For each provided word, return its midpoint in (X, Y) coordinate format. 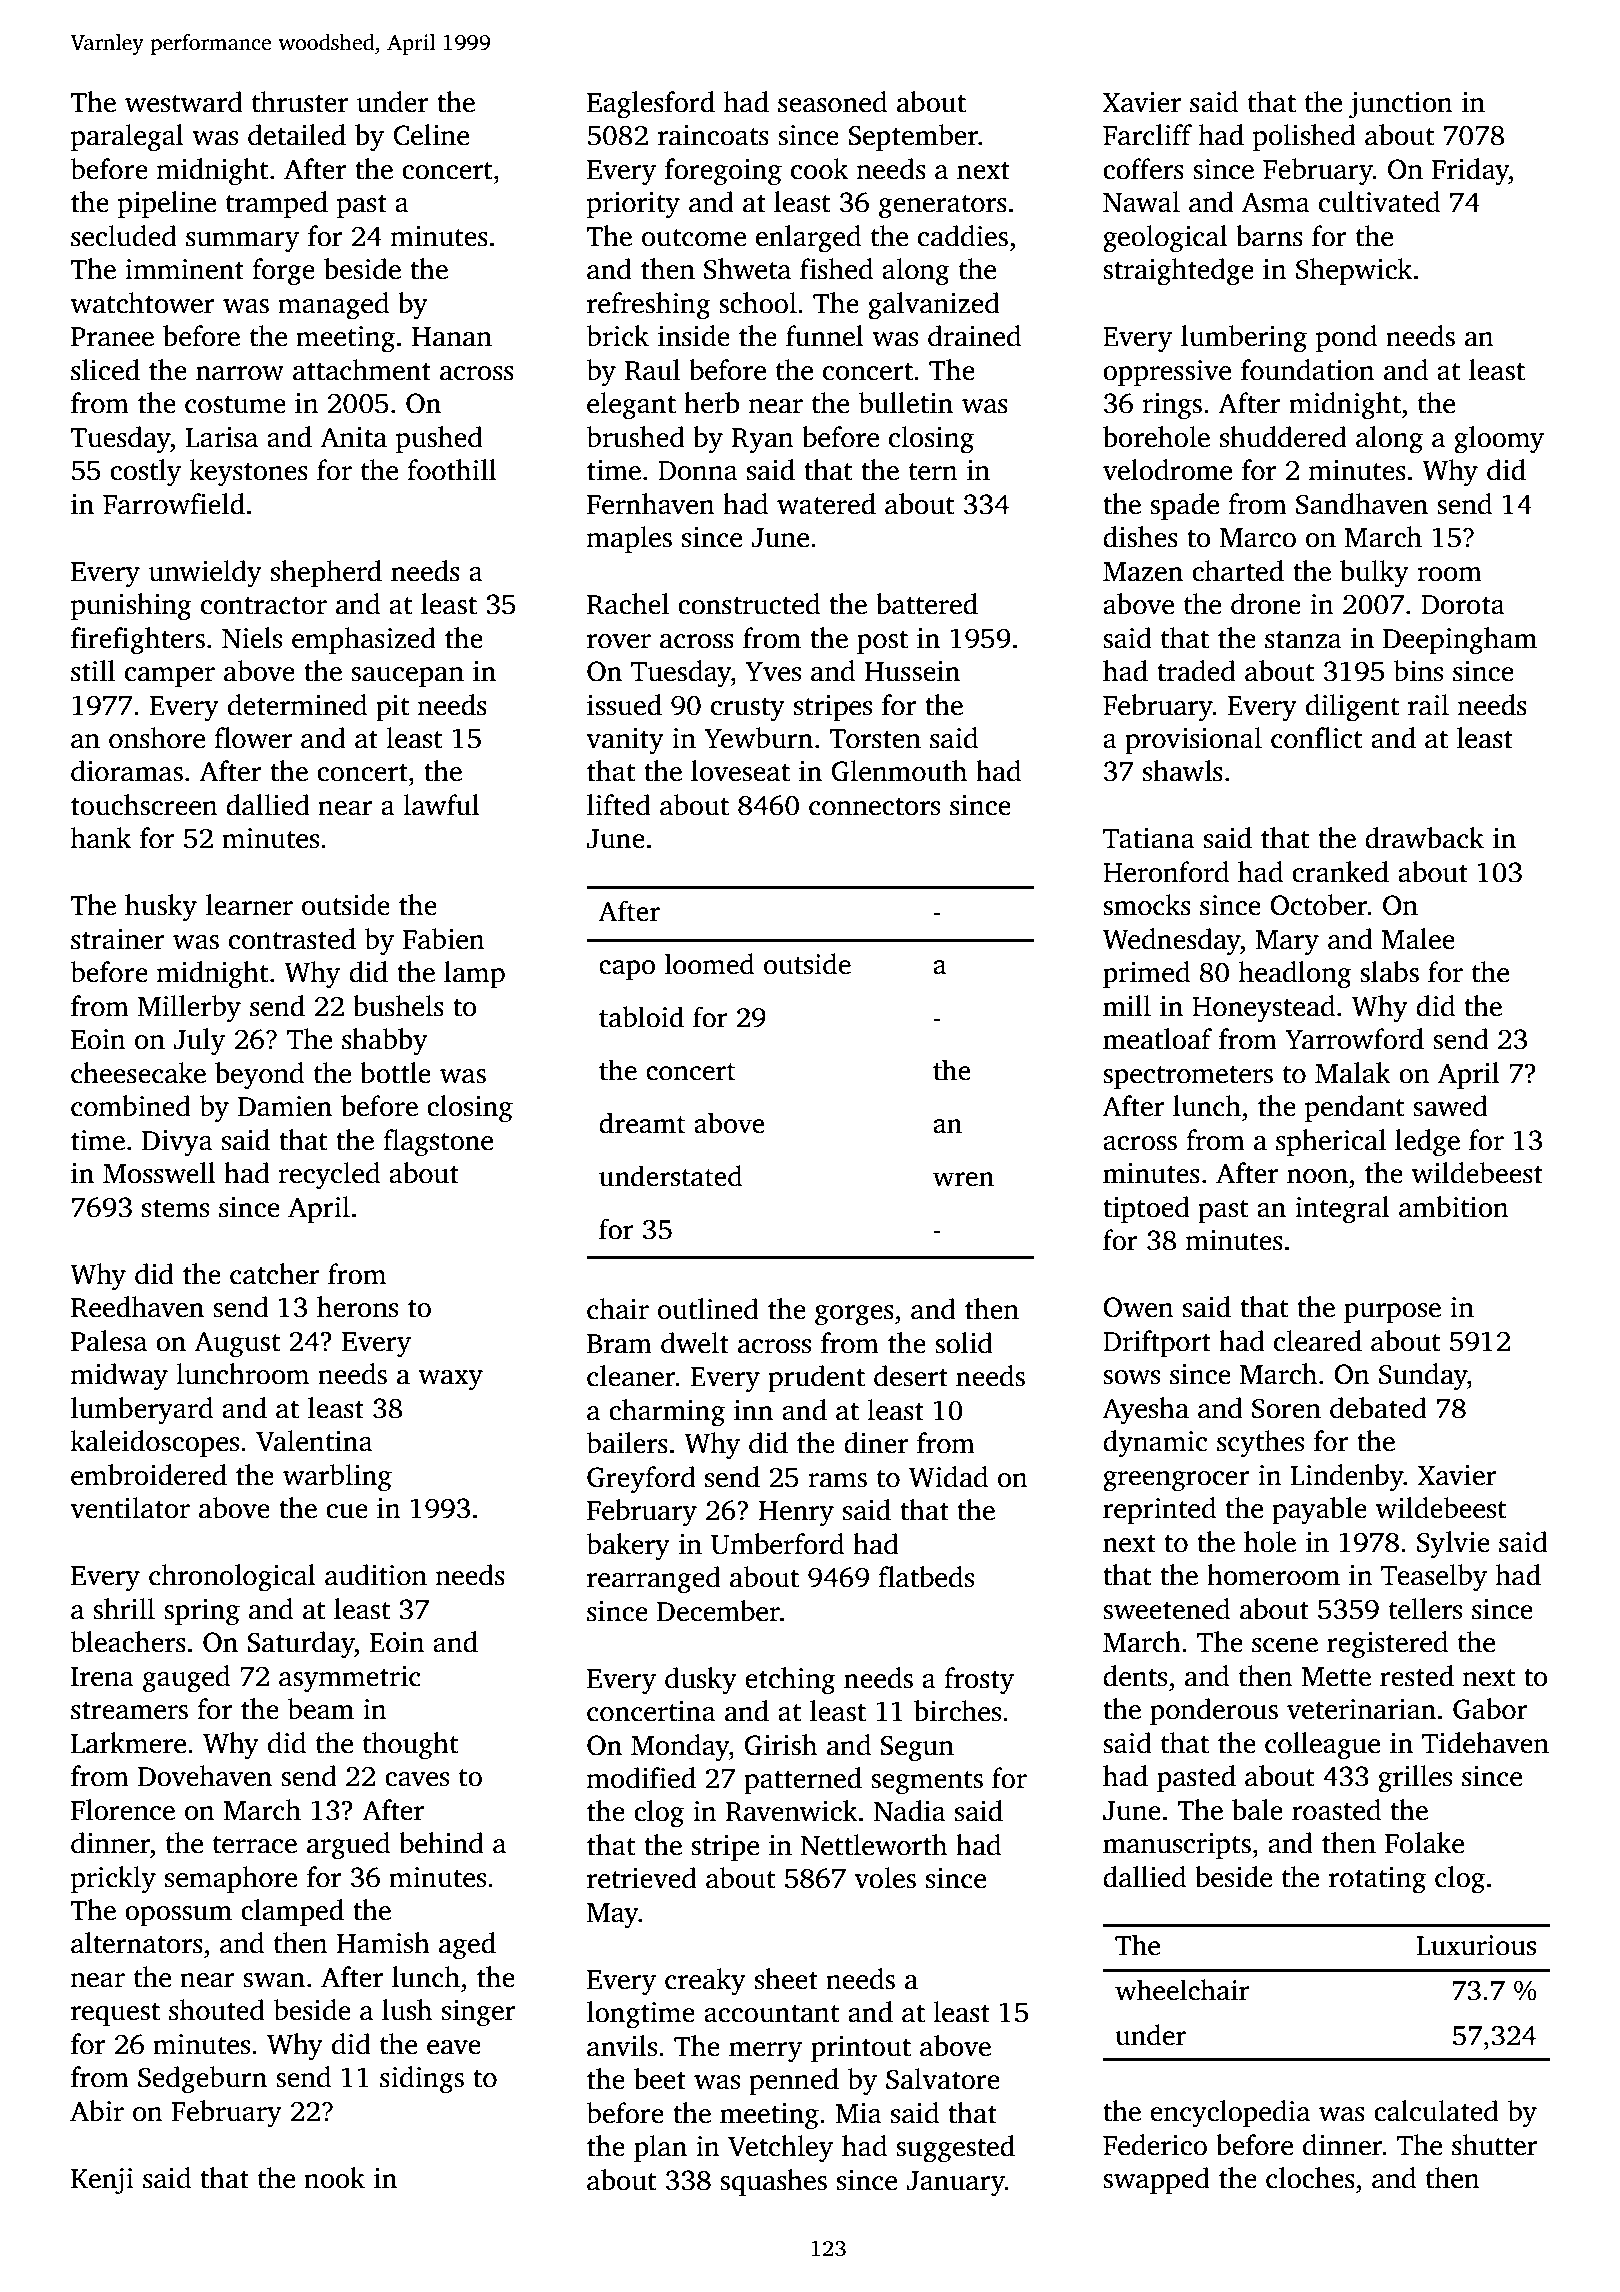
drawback (1424, 838)
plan (660, 2148)
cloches (1310, 2178)
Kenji (102, 2181)
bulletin (905, 403)
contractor (264, 606)
